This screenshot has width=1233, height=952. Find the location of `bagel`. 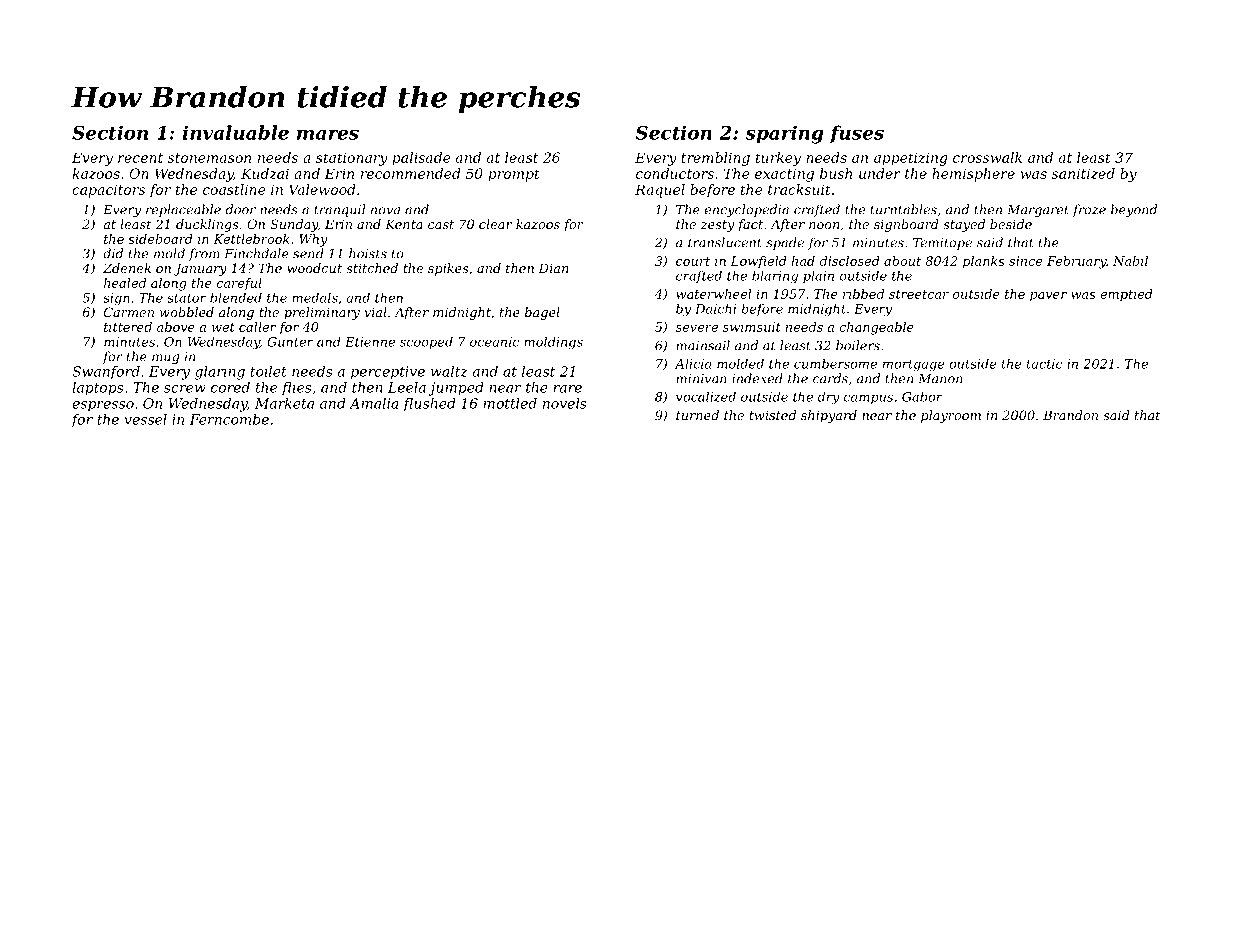

bagel is located at coordinates (542, 313).
